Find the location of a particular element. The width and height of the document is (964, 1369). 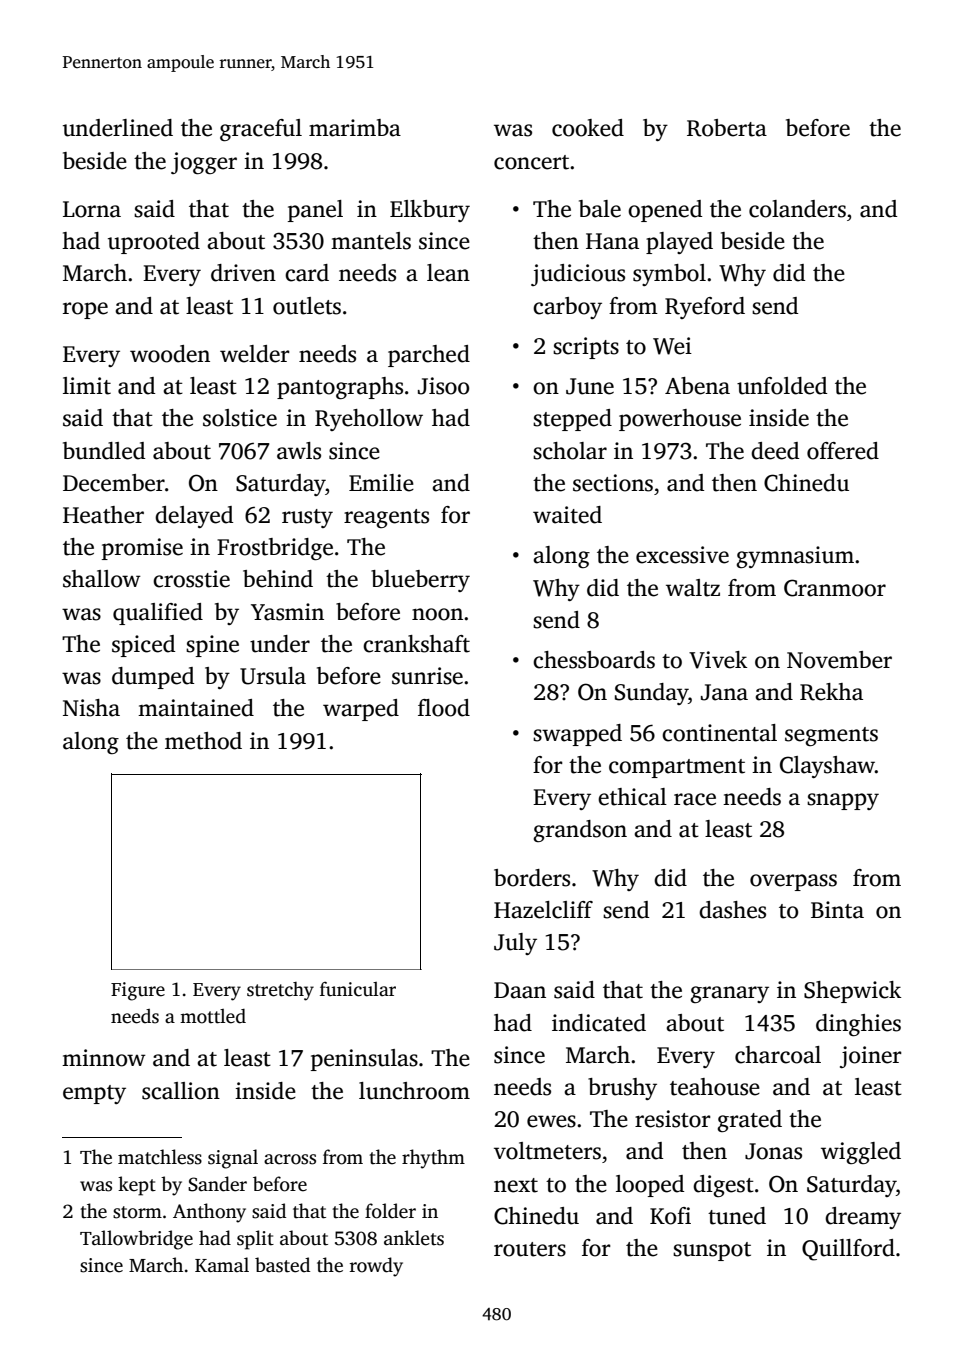

limit is located at coordinates (87, 386).
